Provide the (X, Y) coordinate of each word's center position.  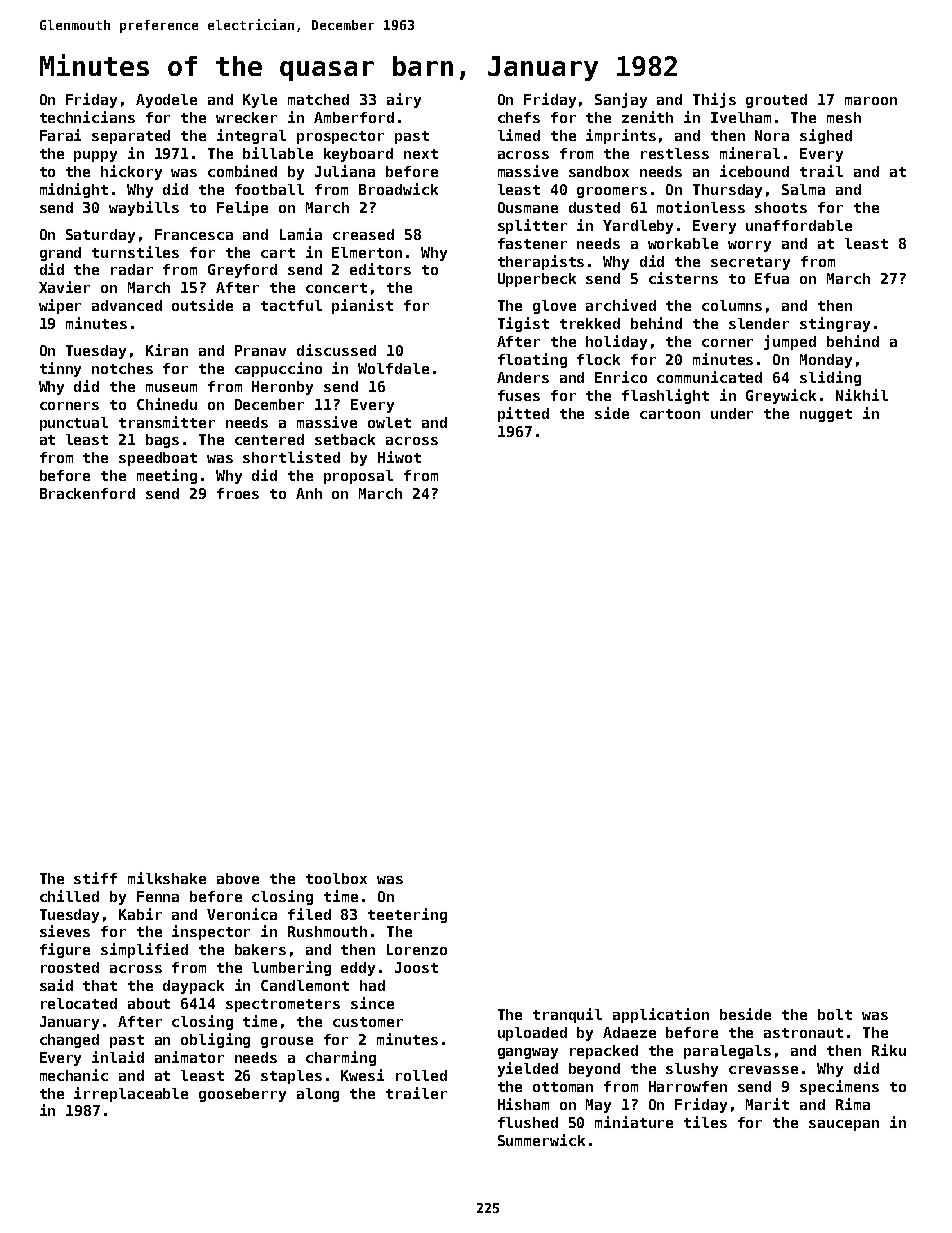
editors (380, 269)
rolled (421, 1075)
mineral (750, 153)
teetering (407, 915)
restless (675, 153)
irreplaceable (131, 1094)
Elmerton (367, 252)
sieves (65, 931)
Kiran (167, 350)
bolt (835, 1014)
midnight (74, 190)
